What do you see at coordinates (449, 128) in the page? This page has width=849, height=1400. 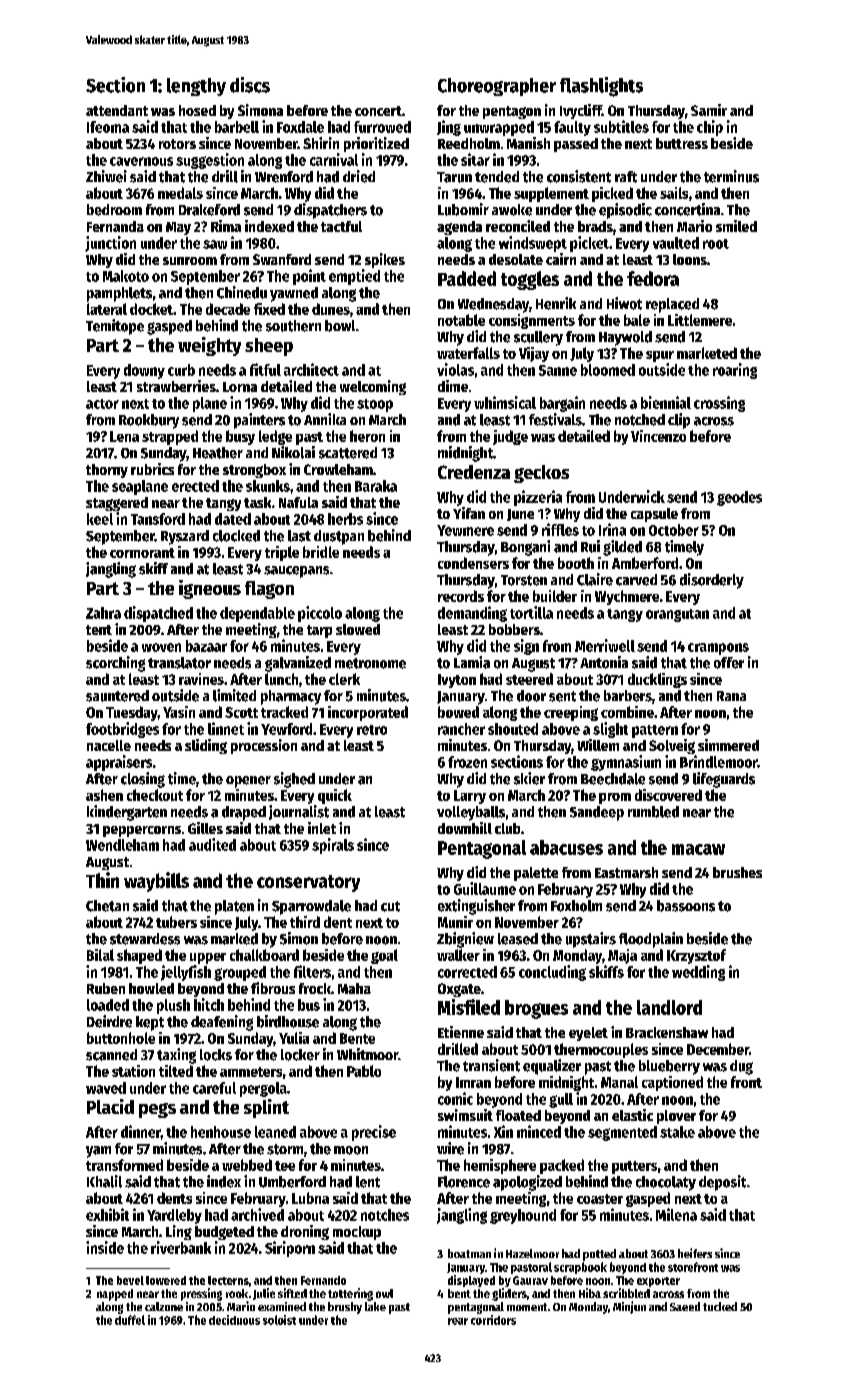 I see `Jing` at bounding box center [449, 128].
